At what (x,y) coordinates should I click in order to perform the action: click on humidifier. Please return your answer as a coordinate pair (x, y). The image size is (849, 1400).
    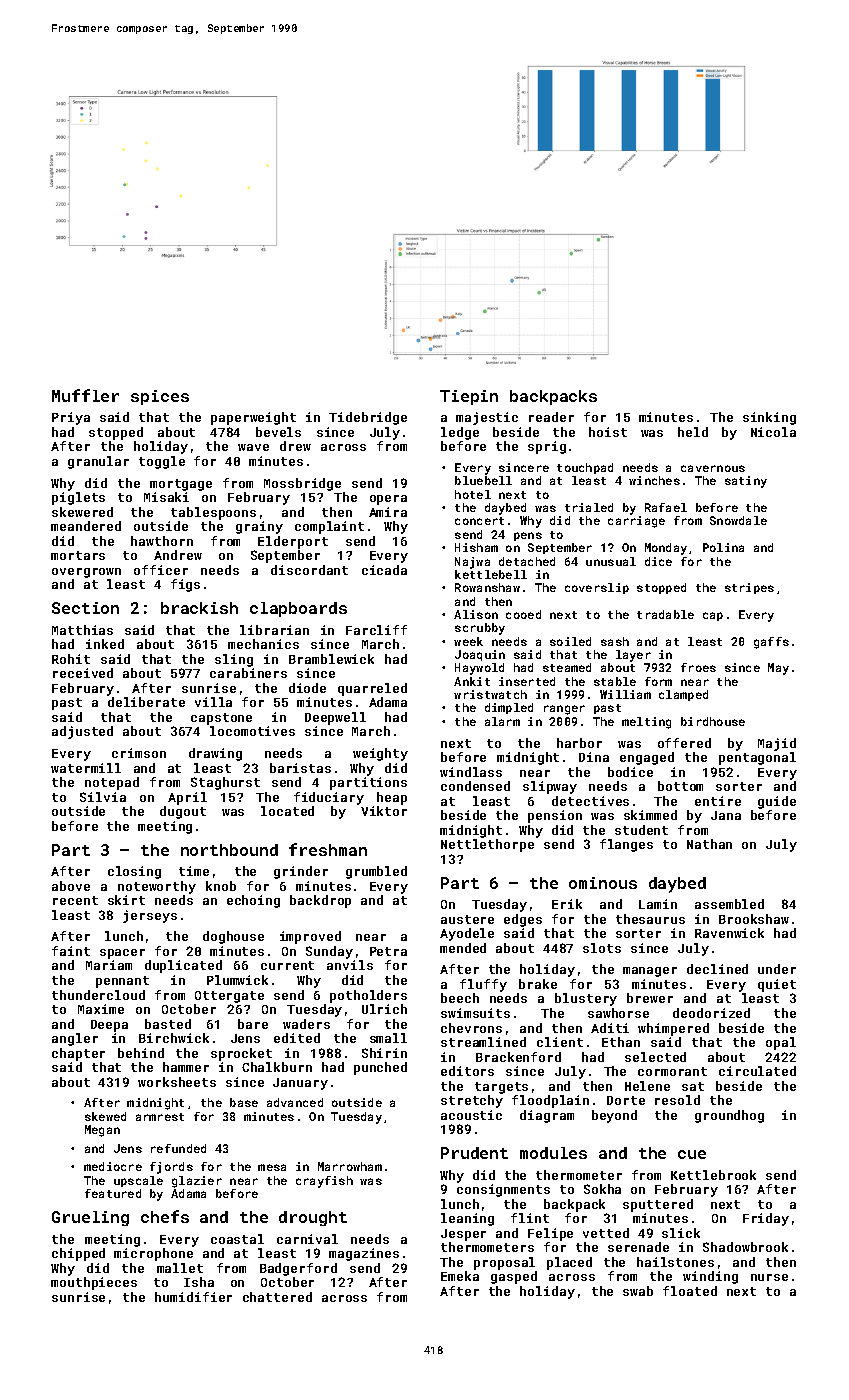
    Looking at the image, I should click on (193, 1297).
